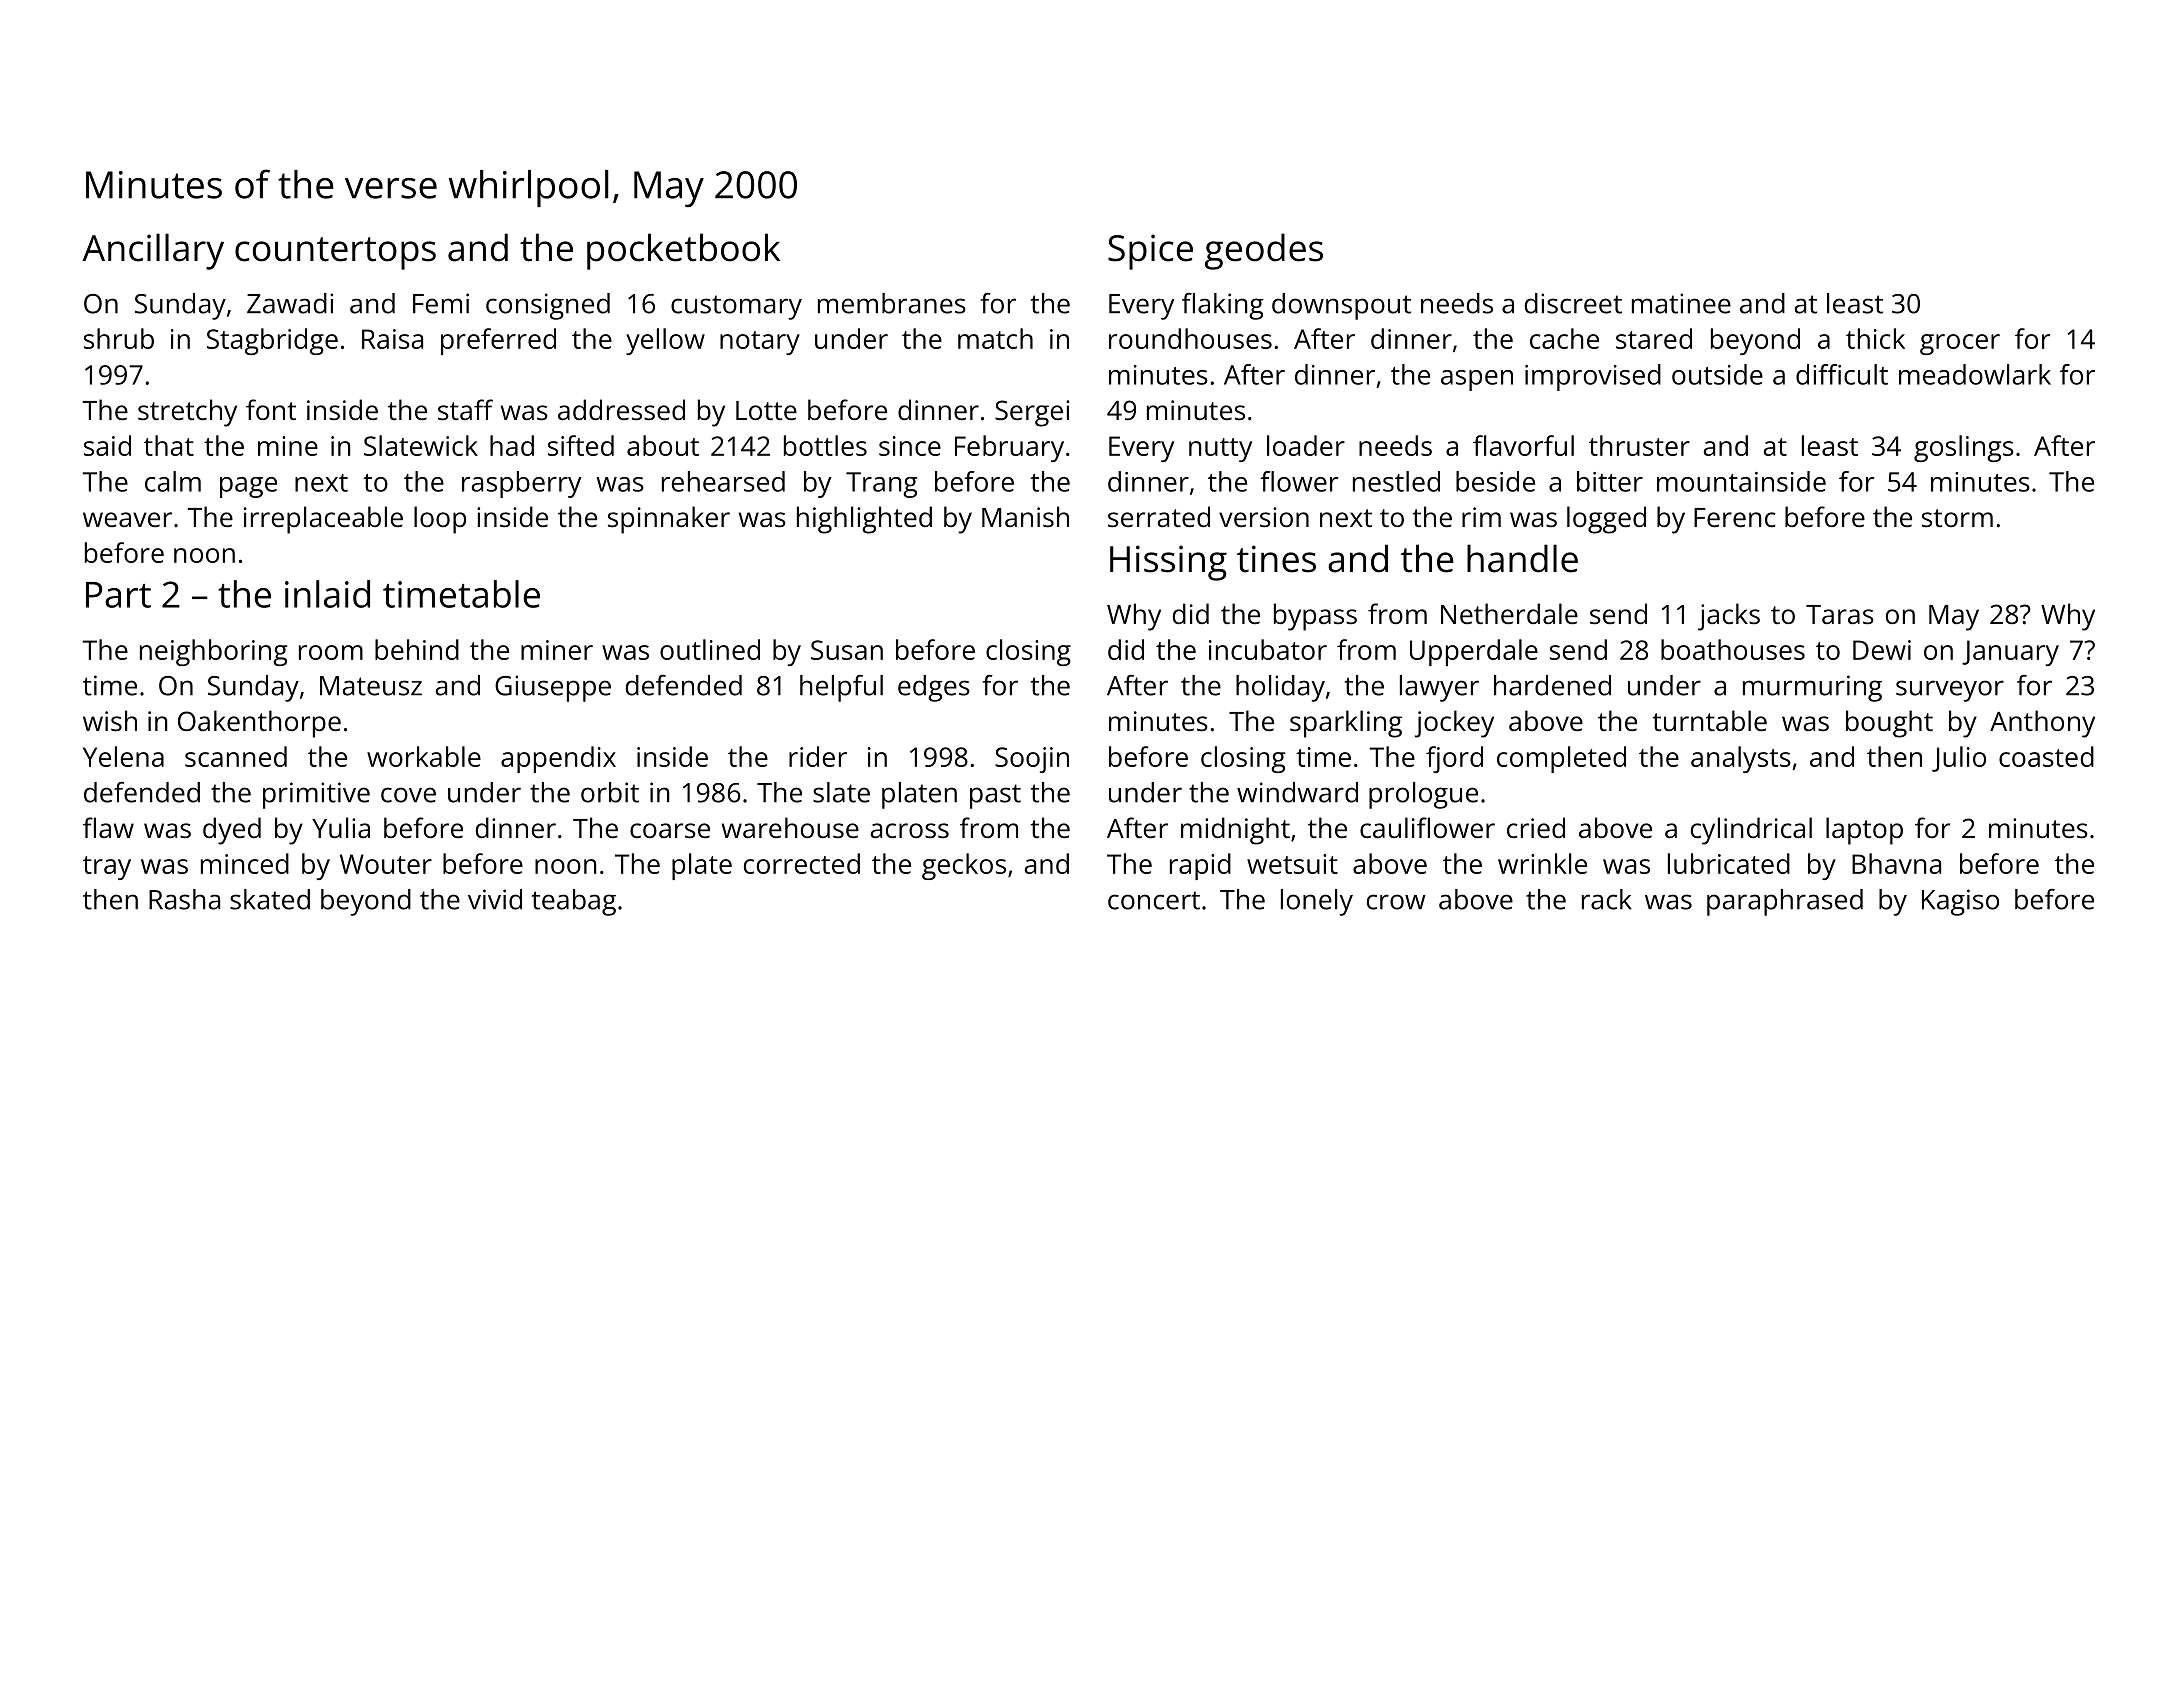  I want to click on Hissing, so click(1168, 563).
